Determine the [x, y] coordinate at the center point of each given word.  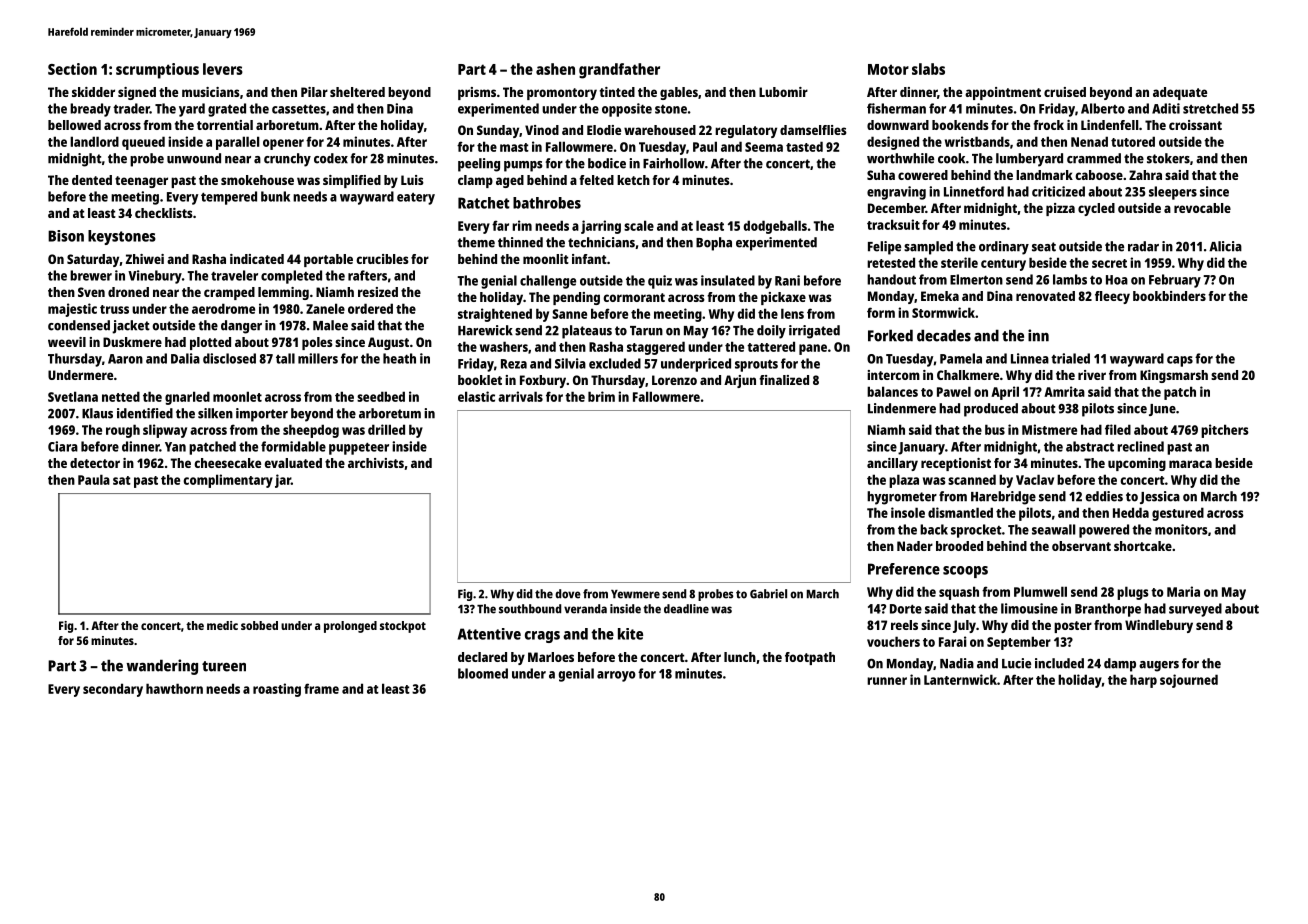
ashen [555, 69]
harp [1143, 681]
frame [321, 688]
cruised [1065, 92]
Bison [66, 236]
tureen [224, 666]
